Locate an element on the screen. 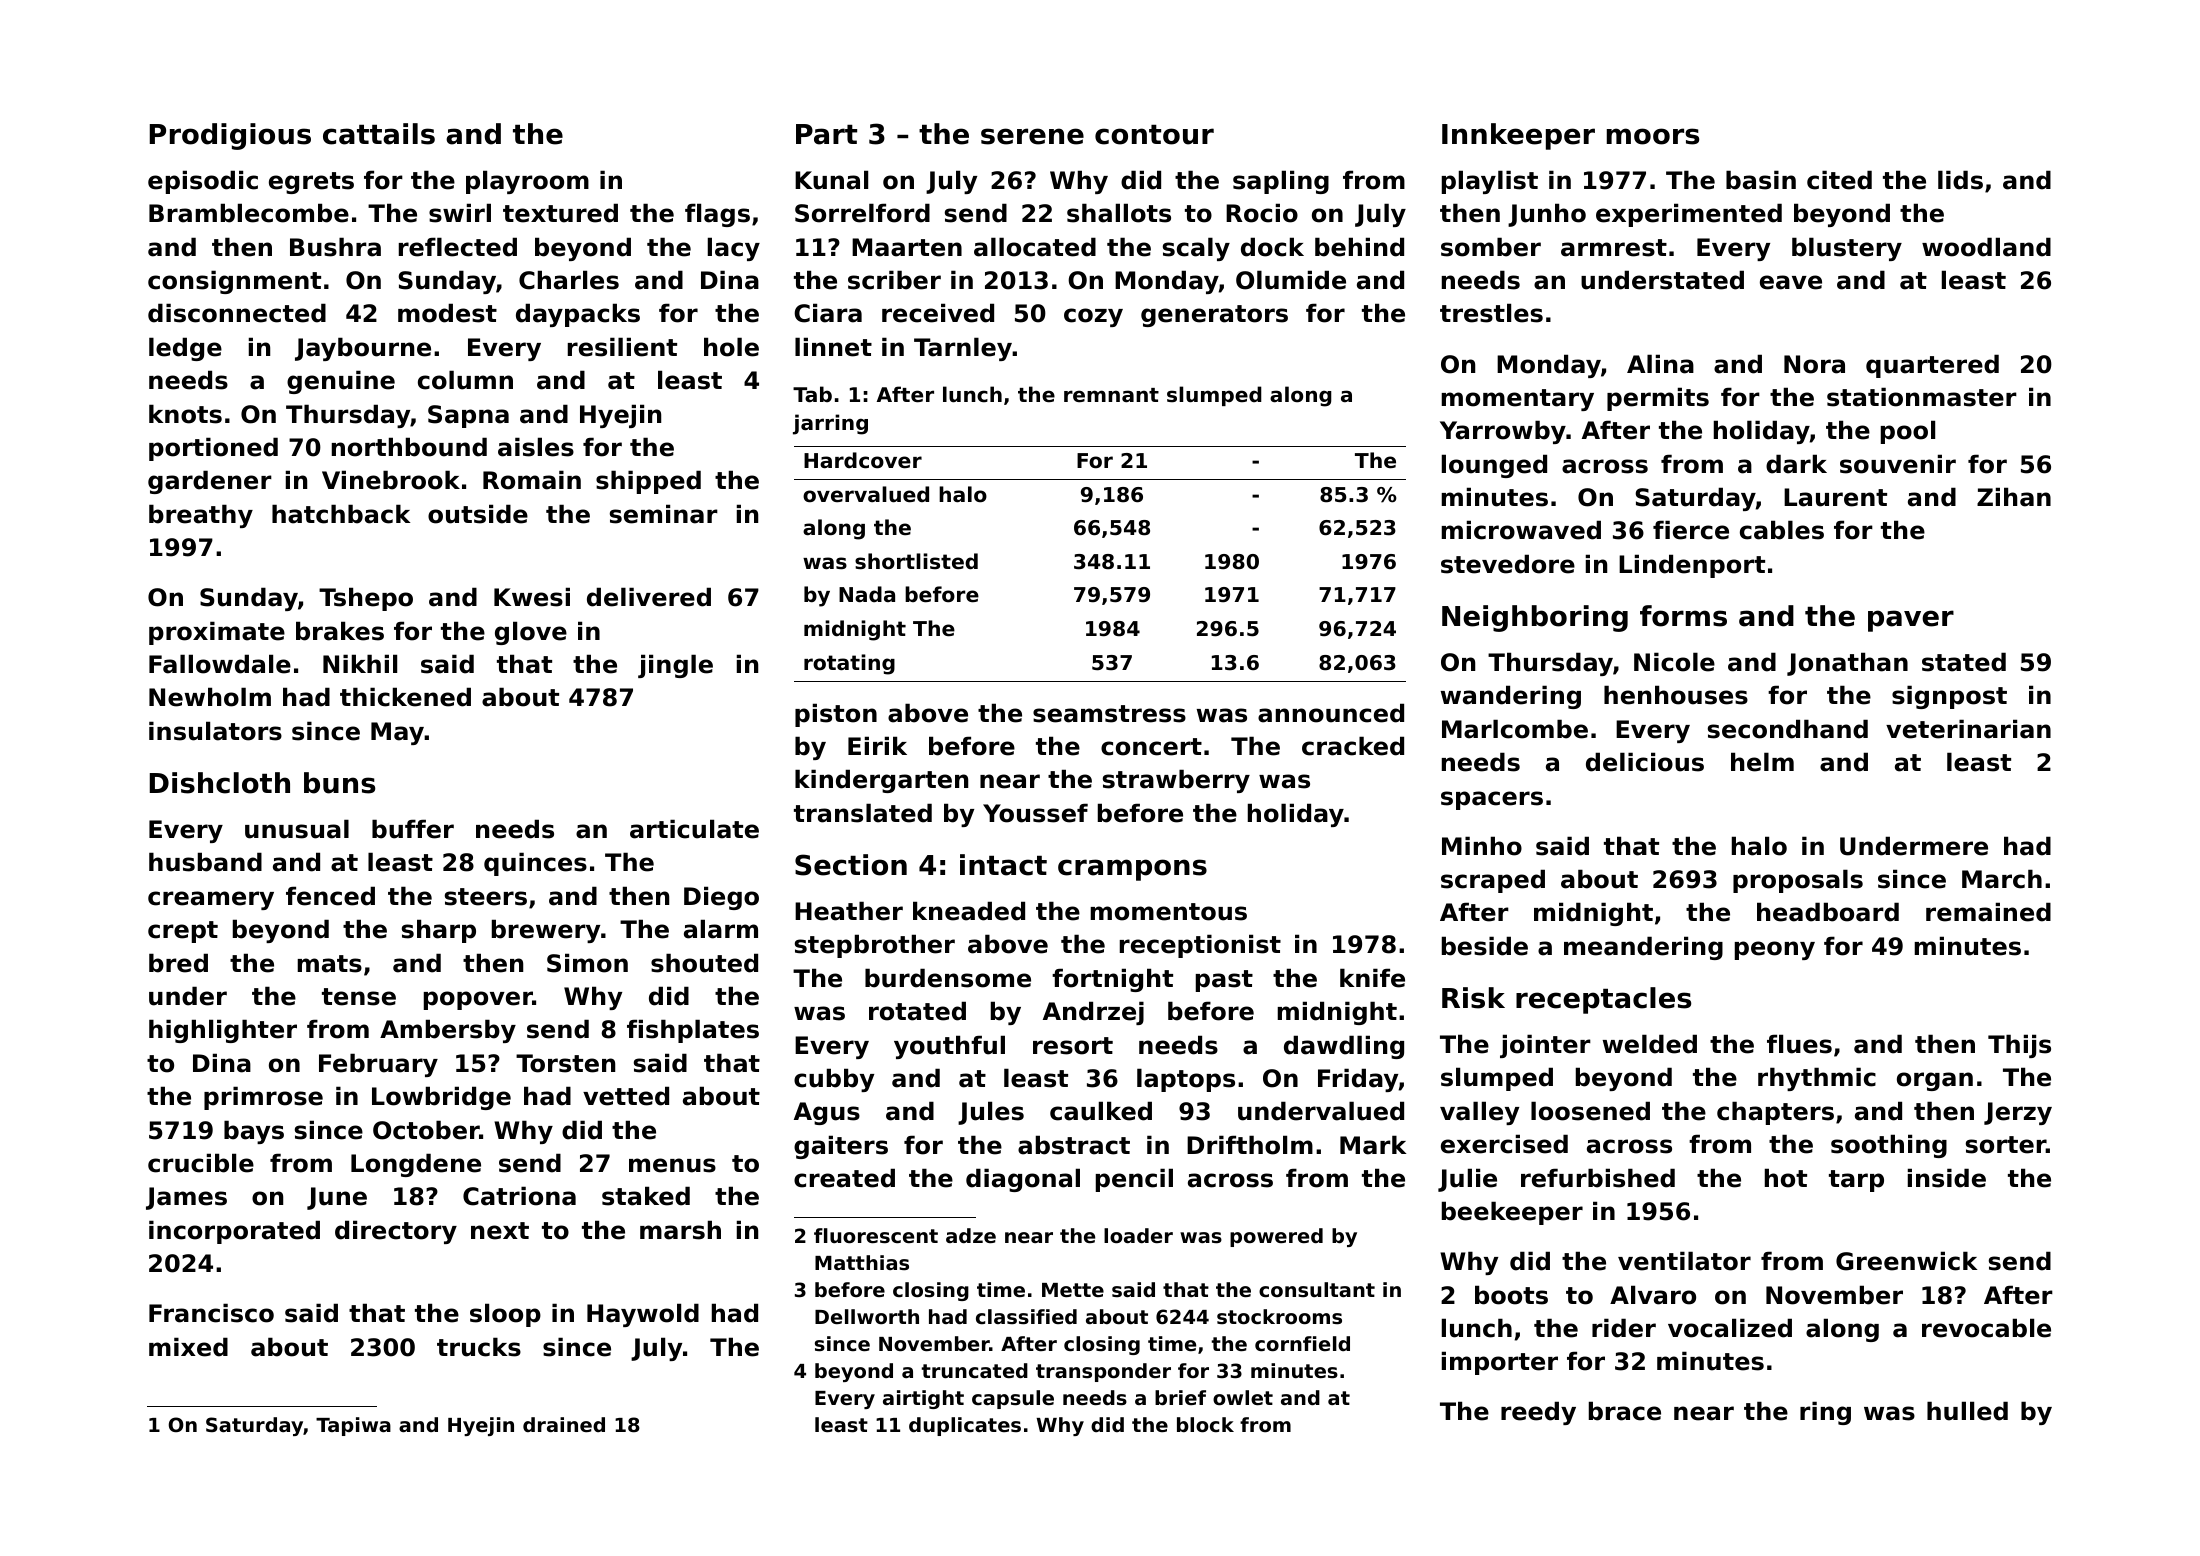 Image resolution: width=2200 pixels, height=1556 pixels. duplicates is located at coordinates (965, 1426).
